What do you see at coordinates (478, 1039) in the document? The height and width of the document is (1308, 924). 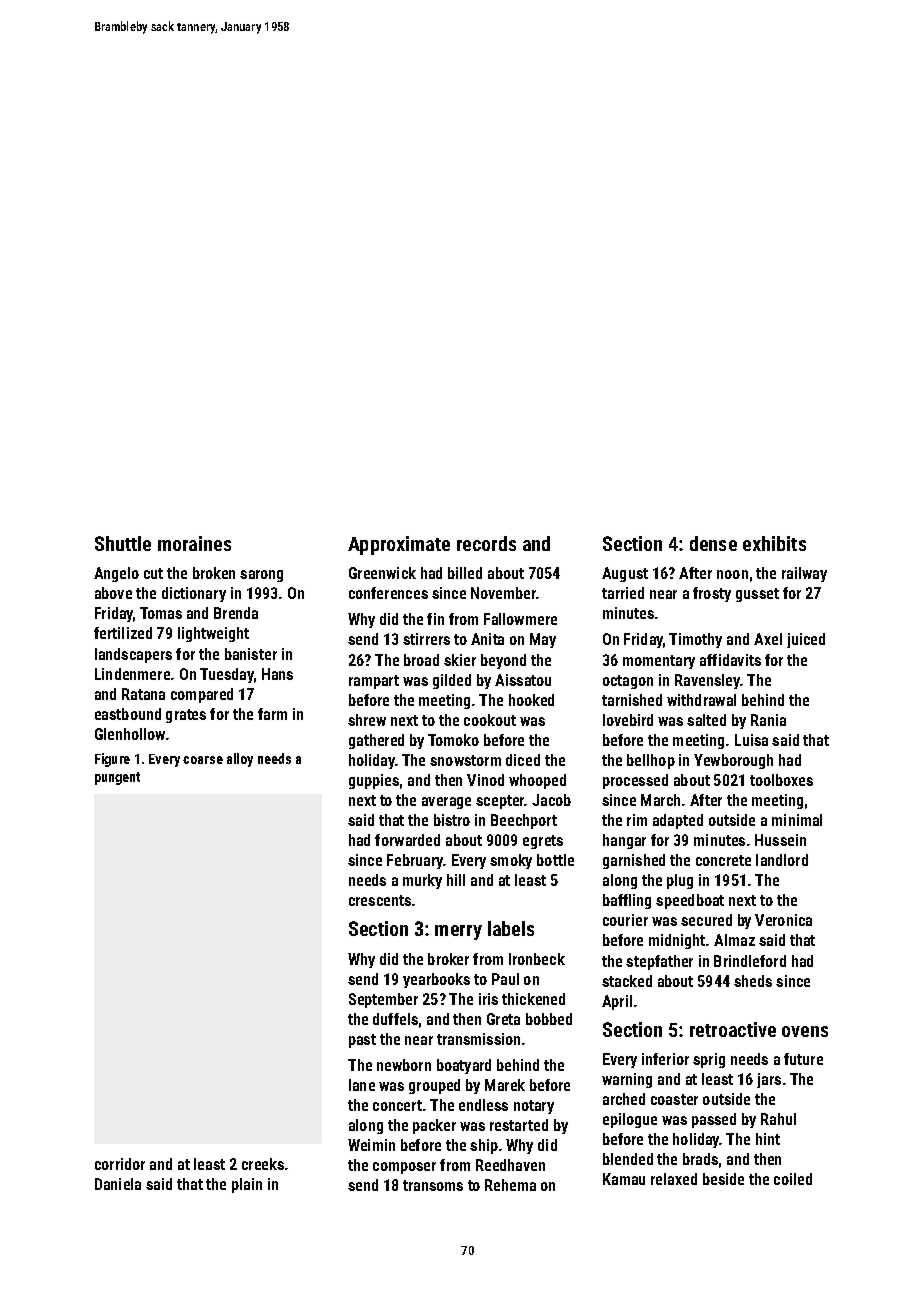 I see `transmission` at bounding box center [478, 1039].
